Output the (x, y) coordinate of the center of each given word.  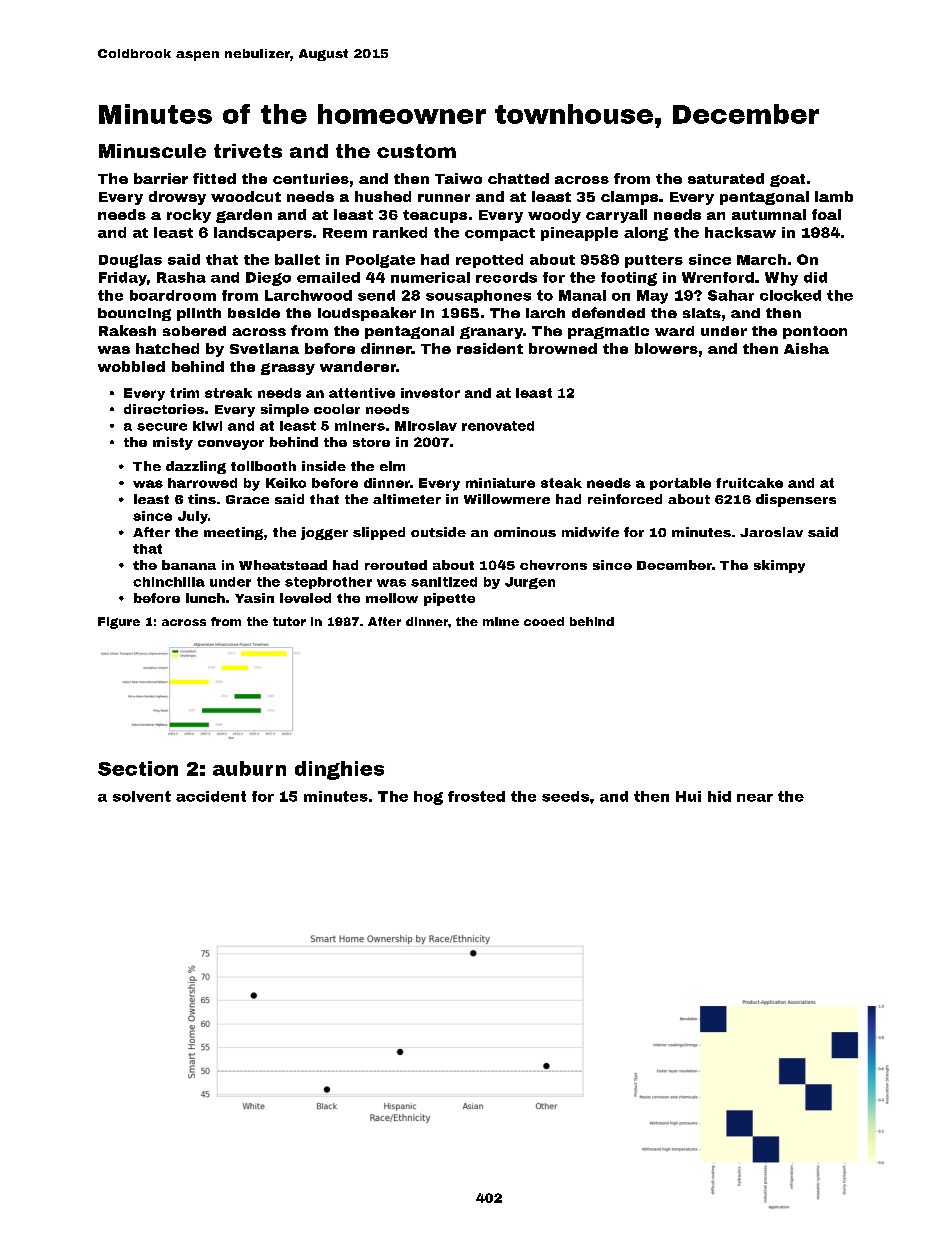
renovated (498, 426)
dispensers (796, 500)
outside (438, 532)
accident (211, 796)
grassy (288, 369)
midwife (590, 532)
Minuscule (152, 151)
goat (787, 180)
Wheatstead (283, 565)
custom (416, 151)
